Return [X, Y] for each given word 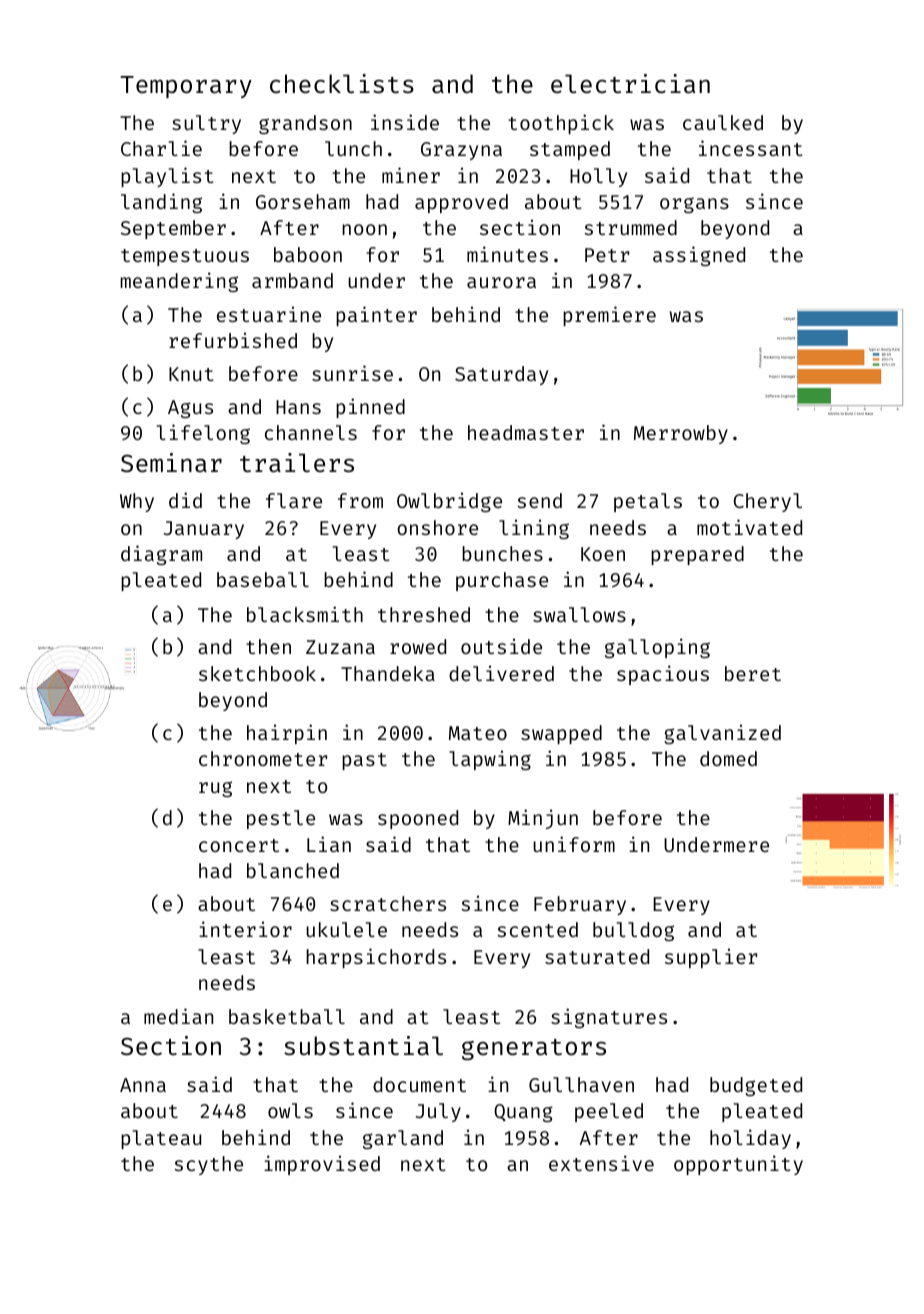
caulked [723, 122]
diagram [161, 555]
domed [728, 758]
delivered [501, 673]
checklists [342, 84]
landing [161, 203]
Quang [523, 1113]
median [178, 1016]
